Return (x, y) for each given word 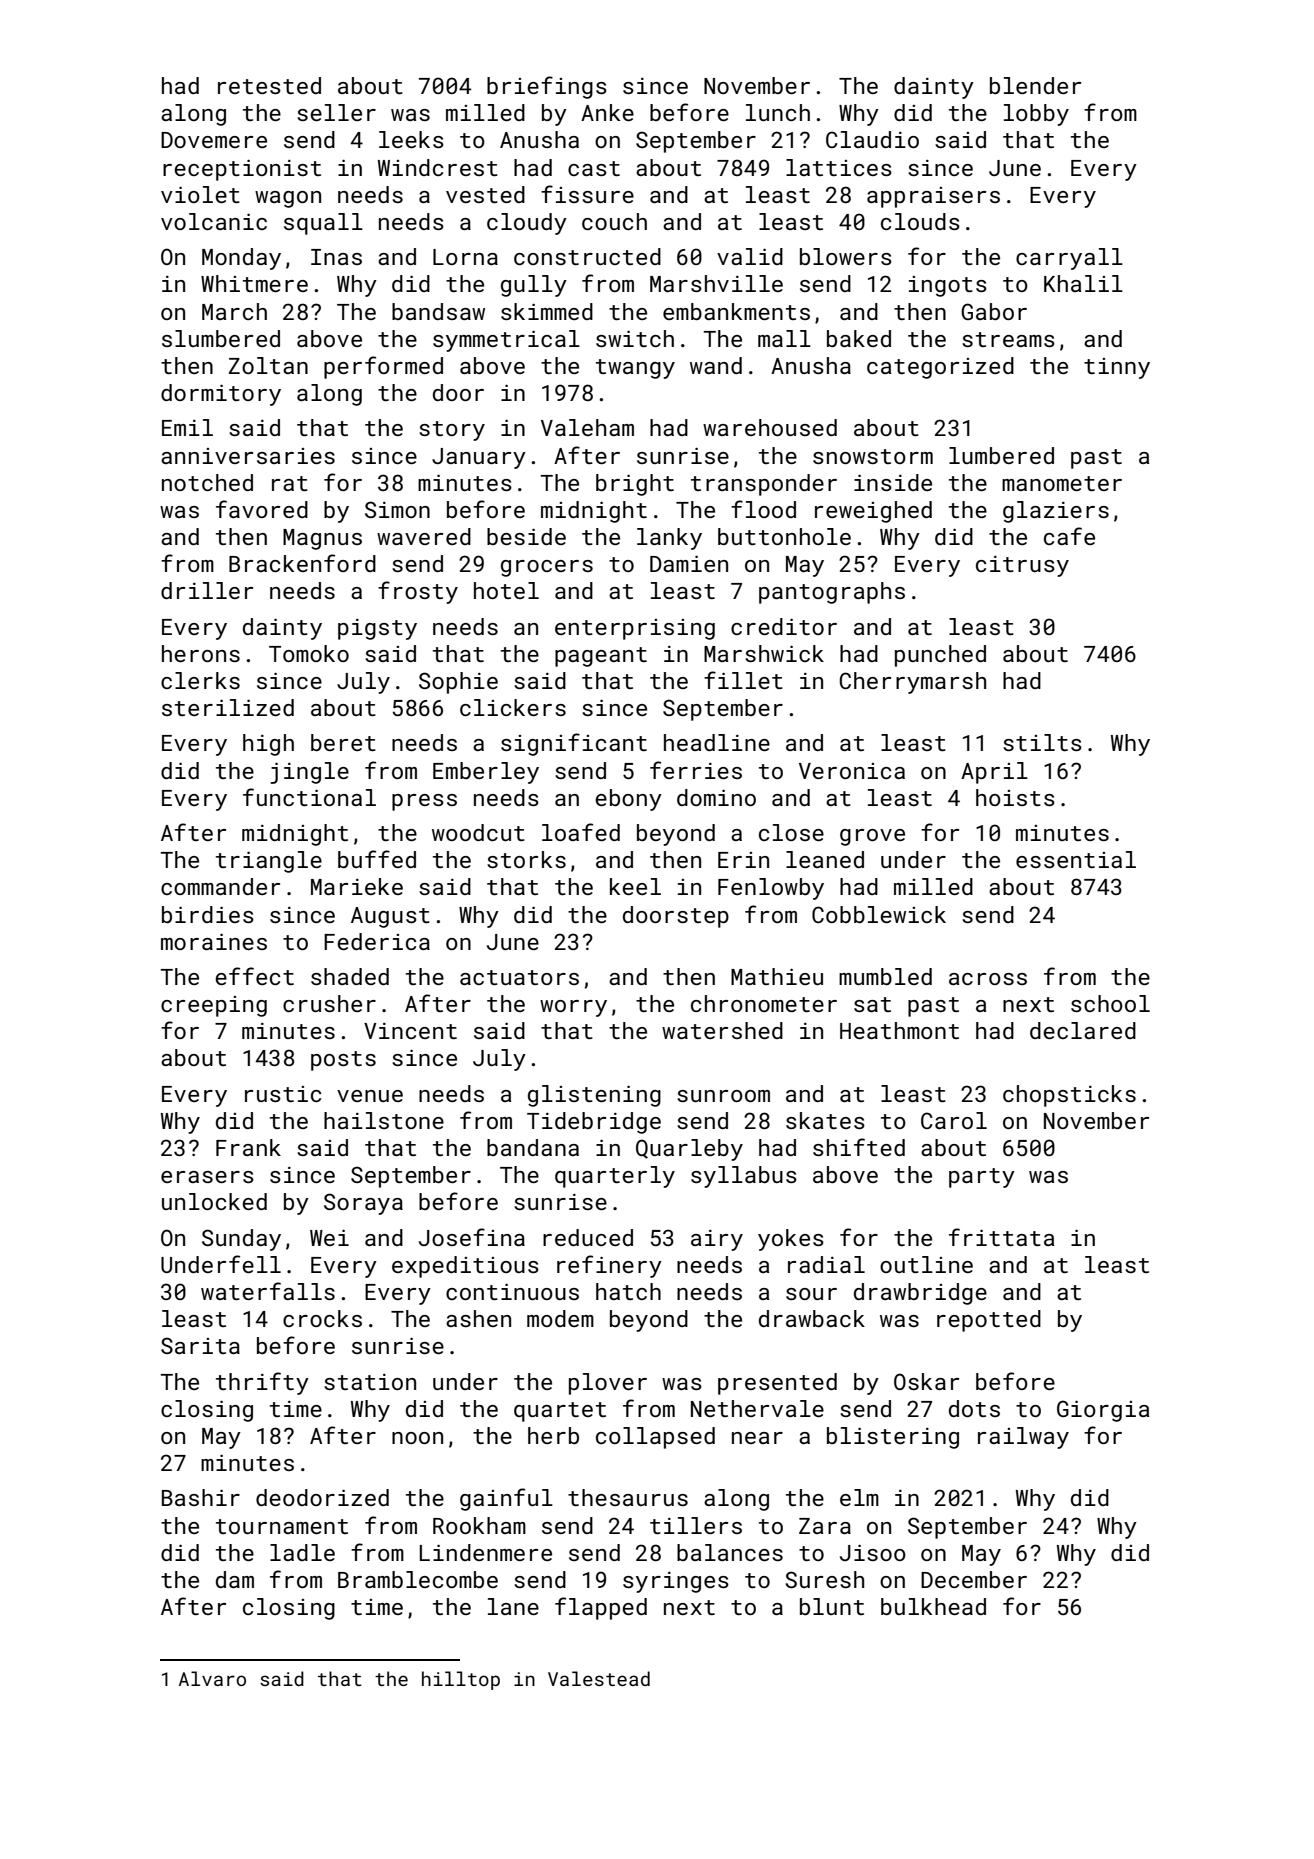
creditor (784, 626)
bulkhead (933, 1606)
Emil (187, 427)
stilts (1042, 742)
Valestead (599, 1678)
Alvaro (212, 1678)
